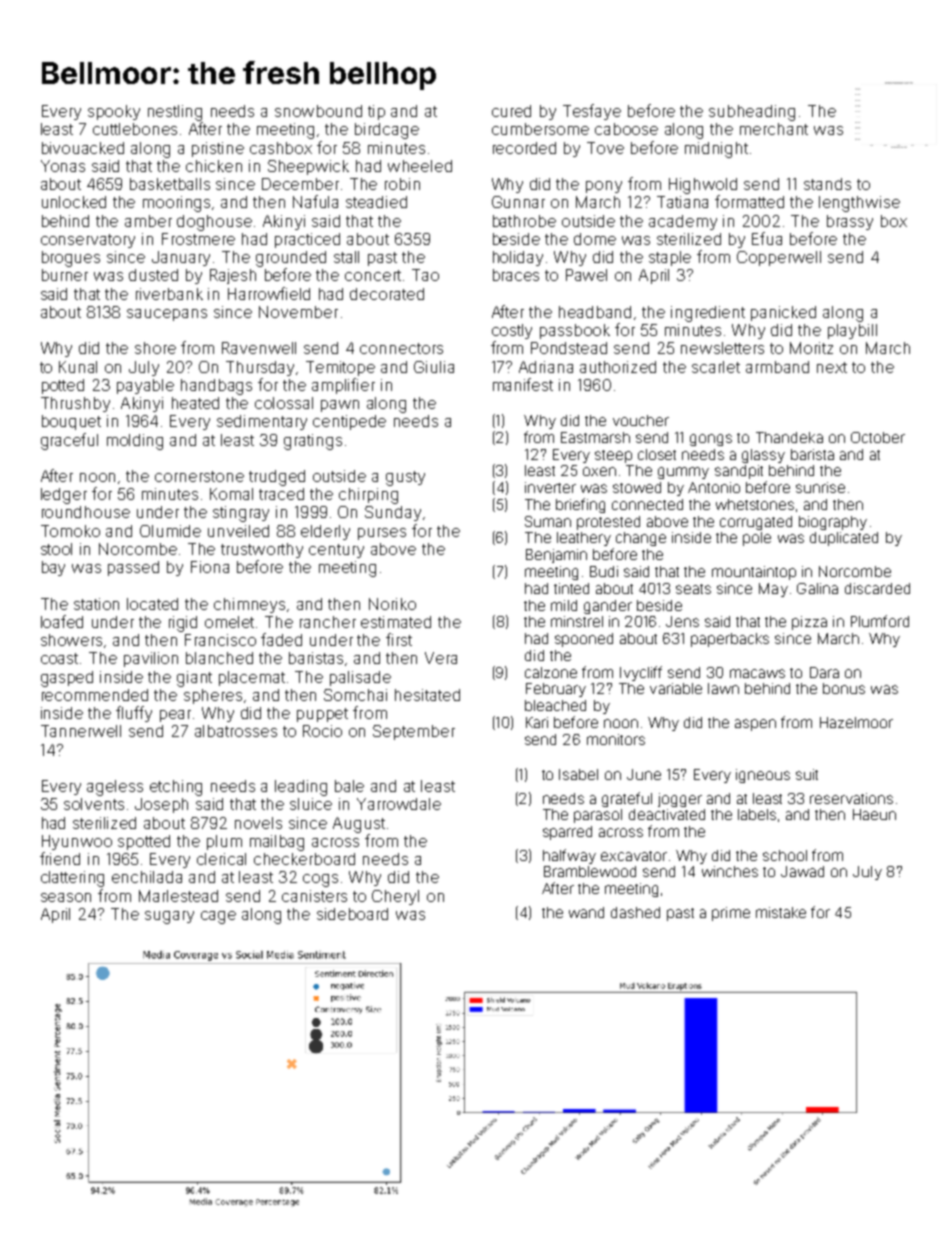 This screenshot has width=952, height=1233. What do you see at coordinates (308, 167) in the screenshot?
I see `Sheepwick` at bounding box center [308, 167].
